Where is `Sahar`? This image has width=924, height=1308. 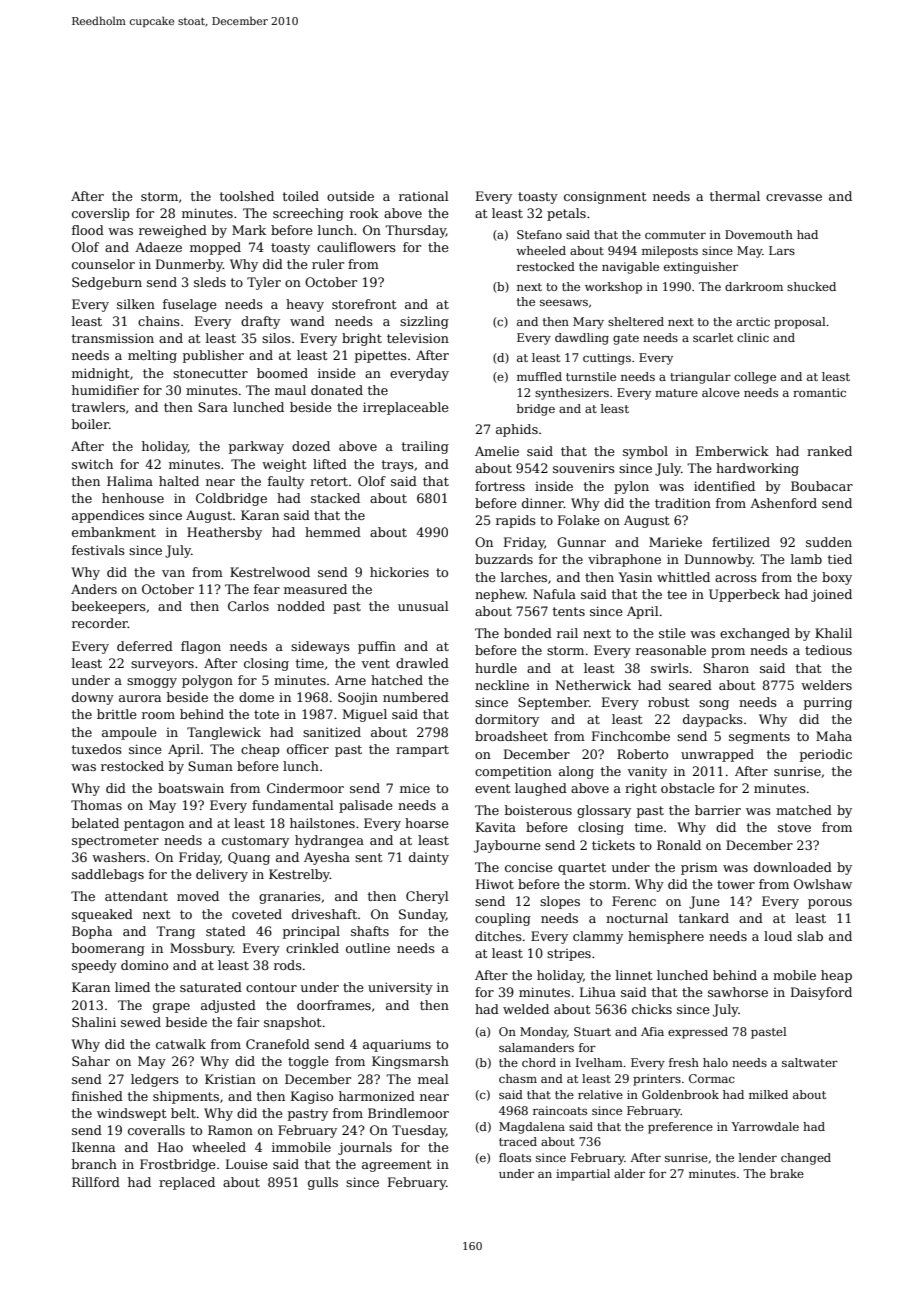 Sahar is located at coordinates (91, 1061).
